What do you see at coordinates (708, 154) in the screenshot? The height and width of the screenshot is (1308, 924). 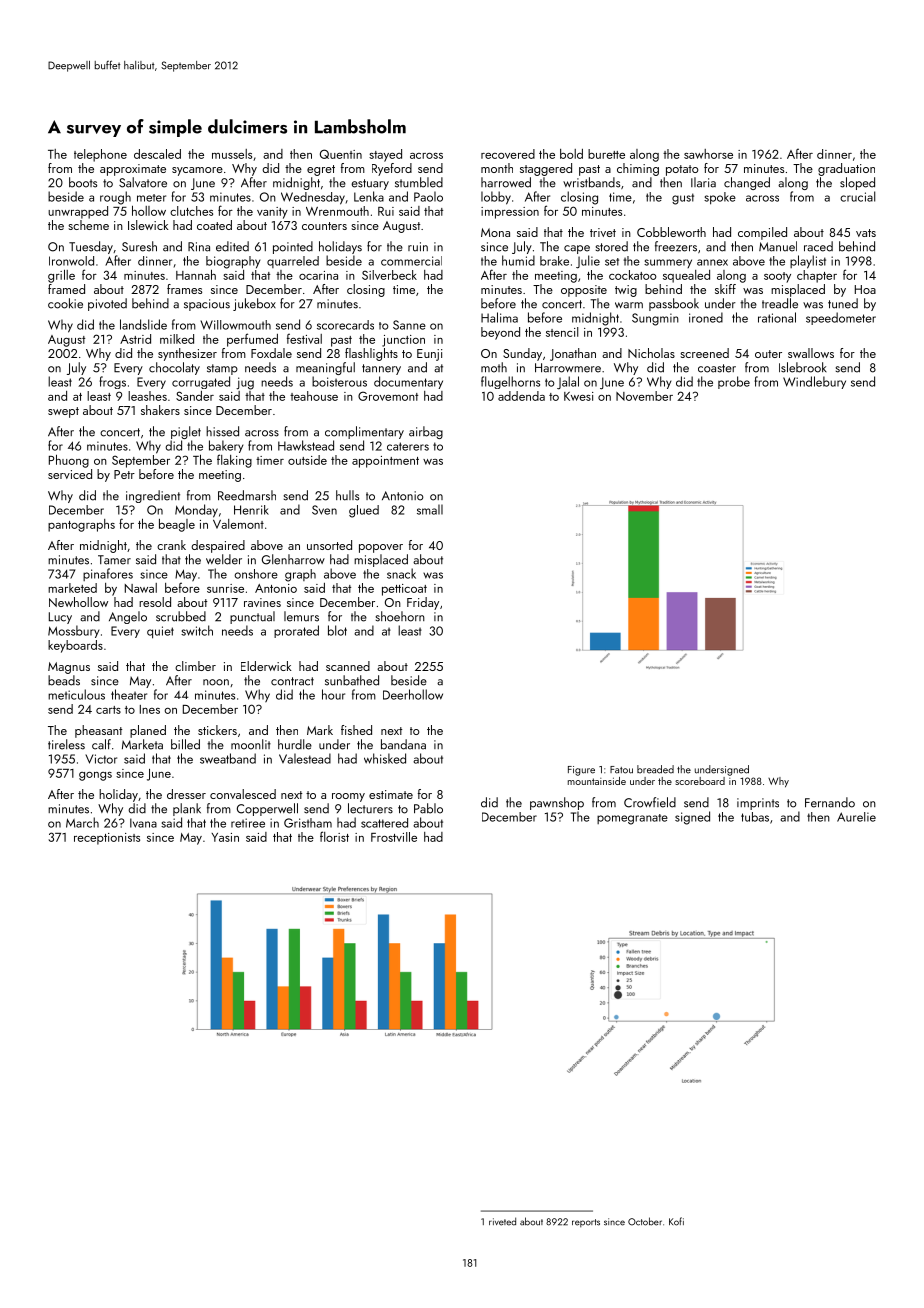 I see `sawhorse` at bounding box center [708, 154].
